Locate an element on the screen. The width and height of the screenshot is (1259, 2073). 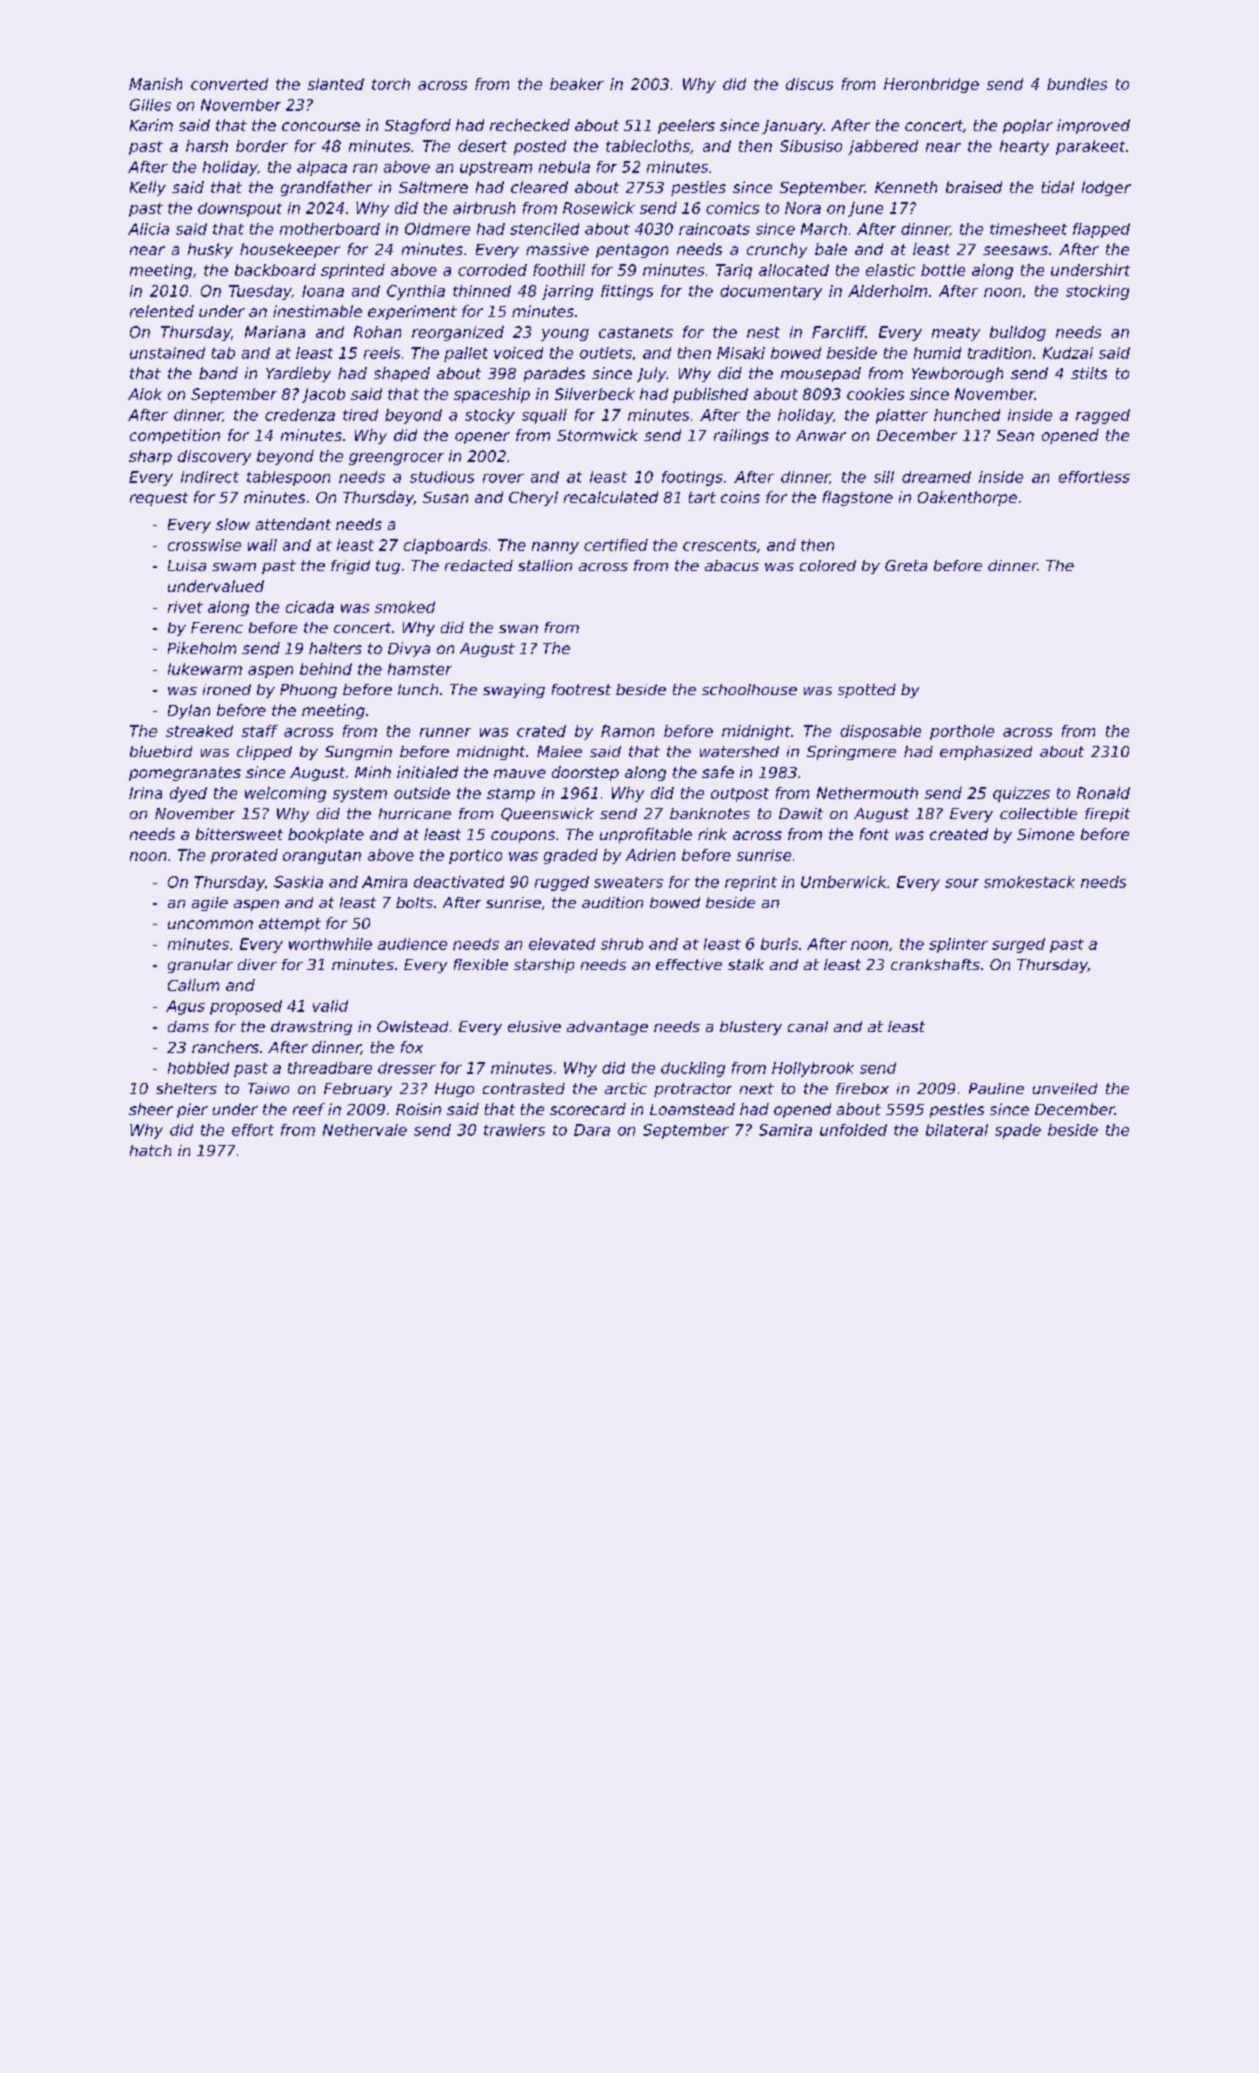
reef is located at coordinates (309, 1109).
